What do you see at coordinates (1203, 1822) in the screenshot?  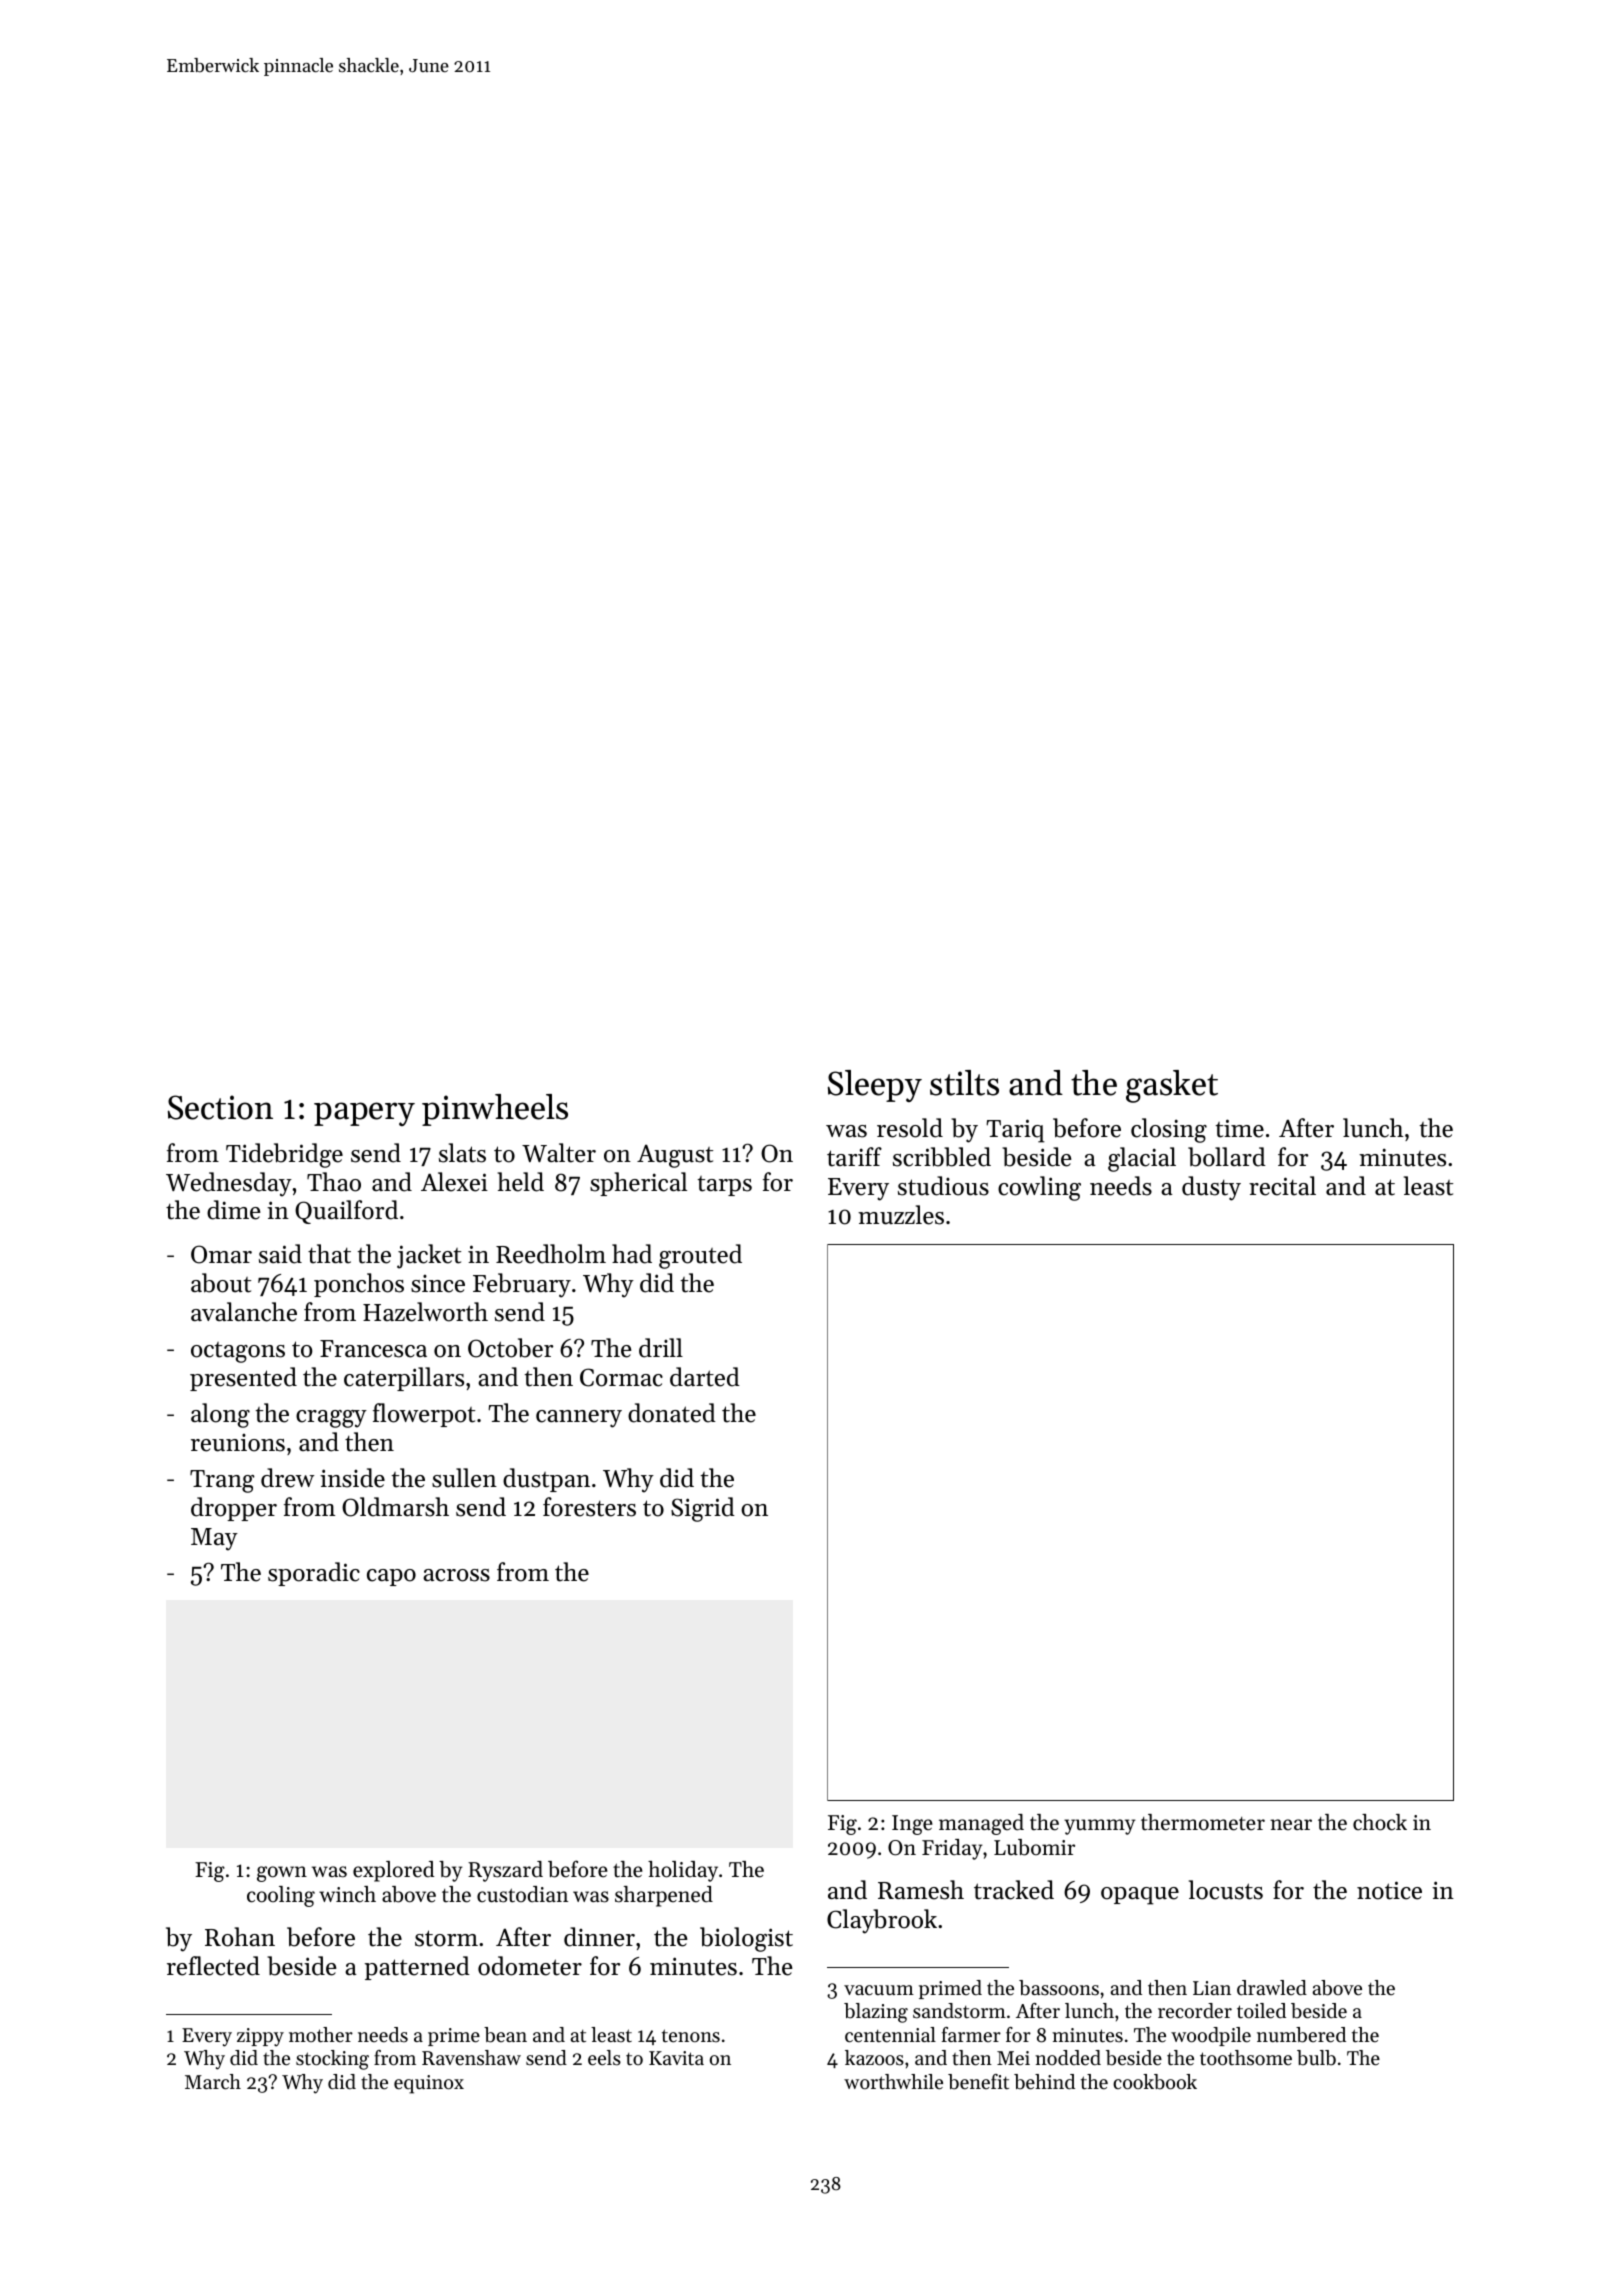 I see `thermometer` at bounding box center [1203, 1822].
